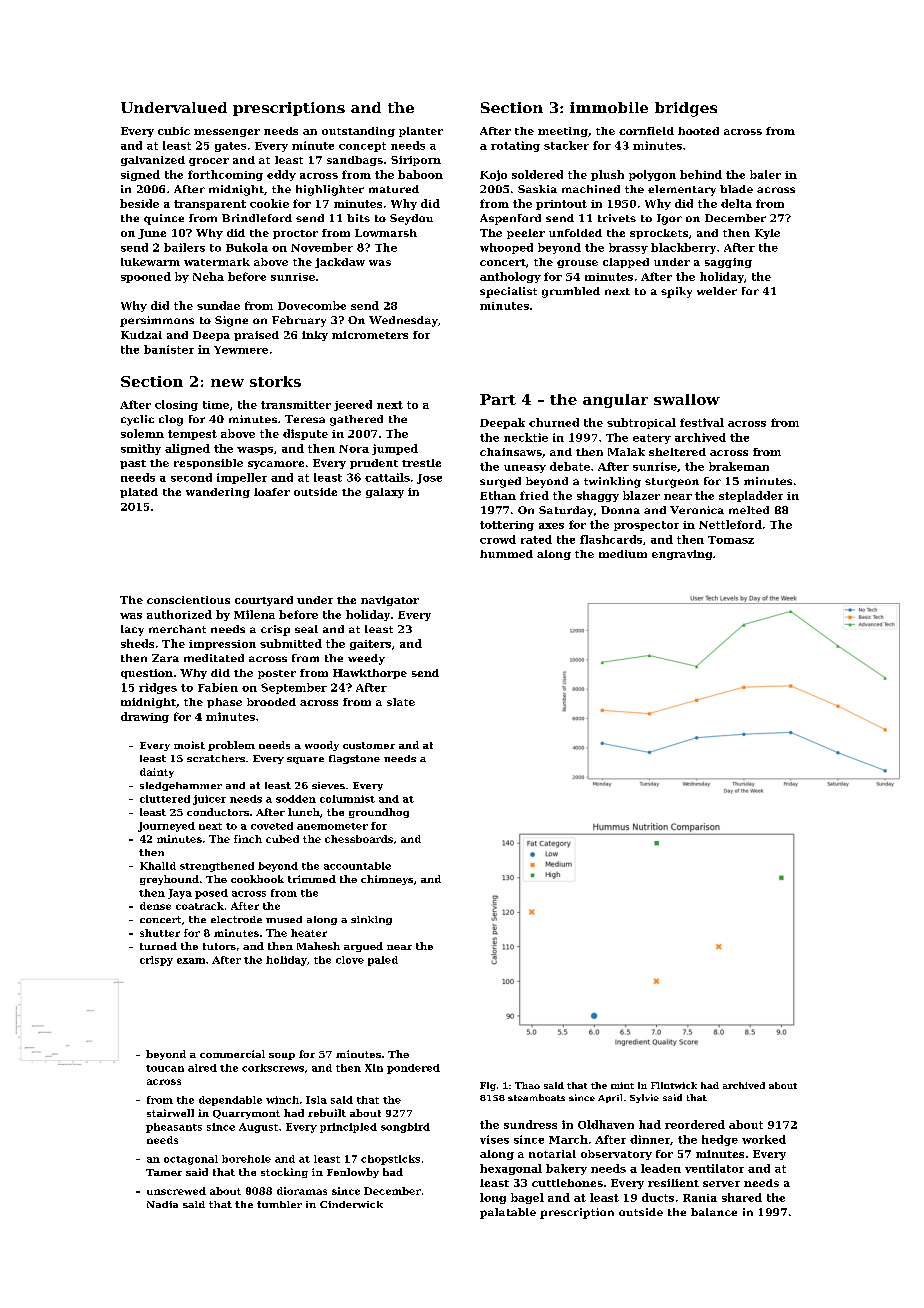  What do you see at coordinates (351, 1204) in the page?
I see `Cinderwick` at bounding box center [351, 1204].
